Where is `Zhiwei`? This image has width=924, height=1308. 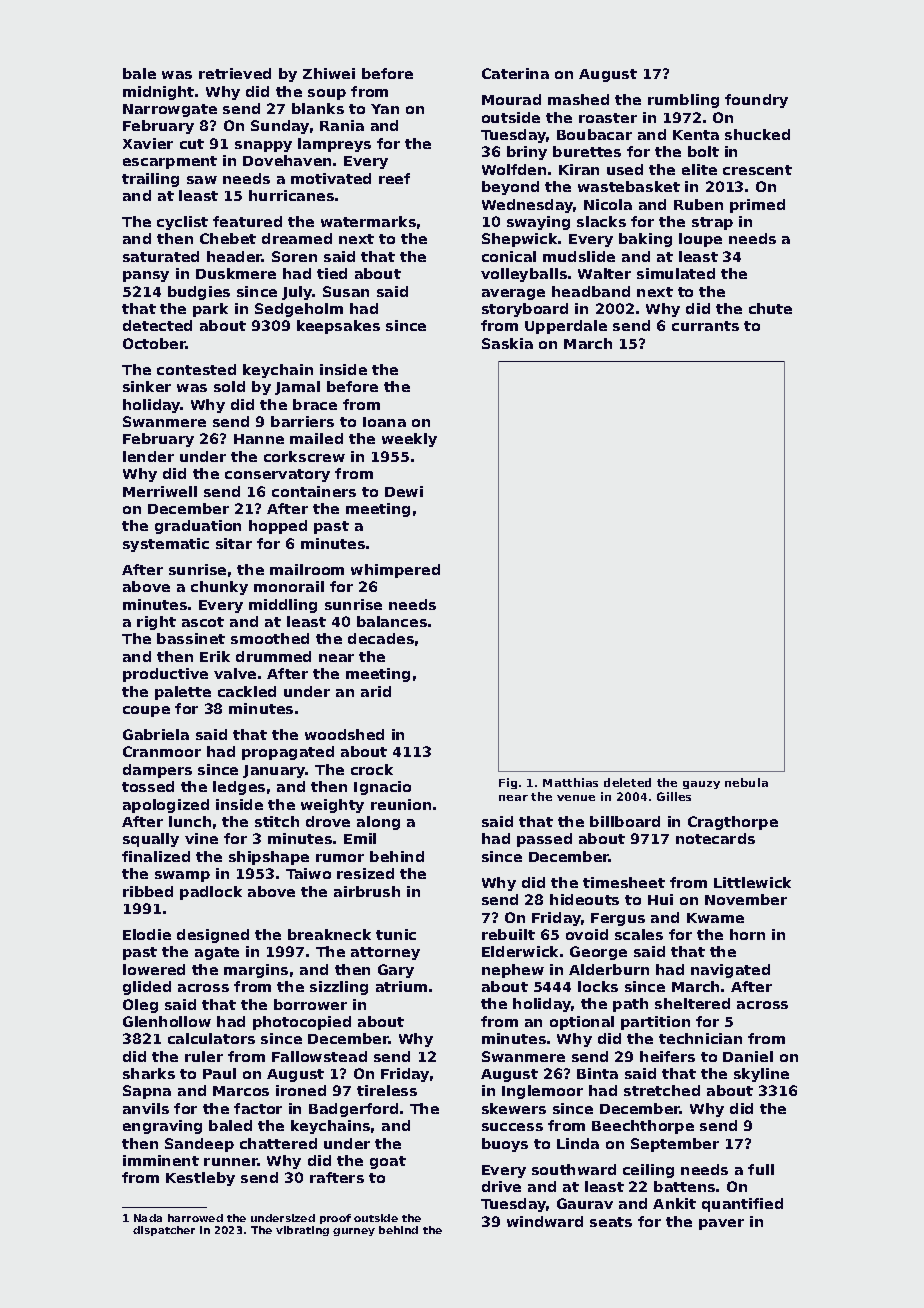 Zhiwei is located at coordinates (329, 73).
